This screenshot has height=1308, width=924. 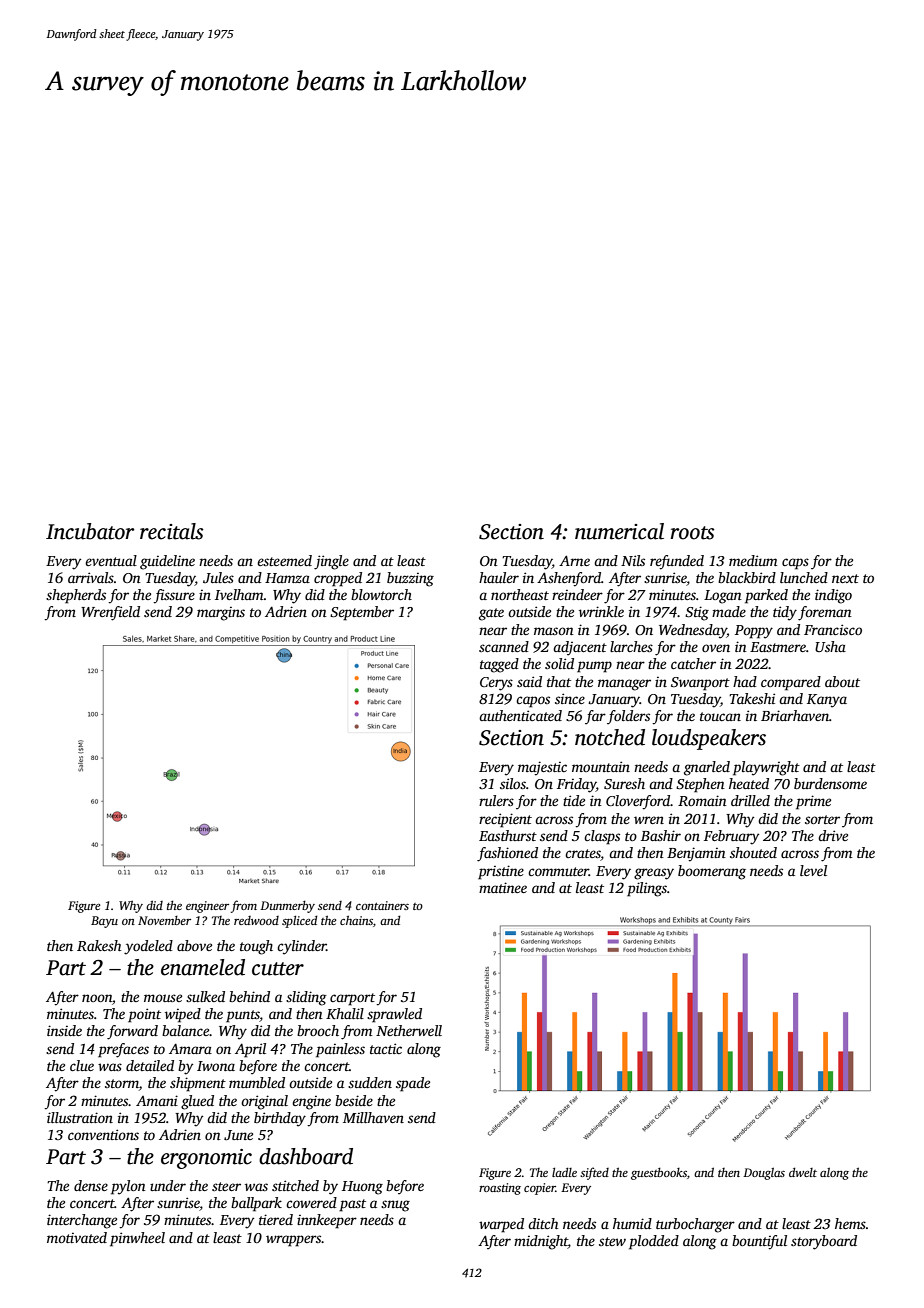 What do you see at coordinates (716, 648) in the screenshot?
I see `oven` at bounding box center [716, 648].
